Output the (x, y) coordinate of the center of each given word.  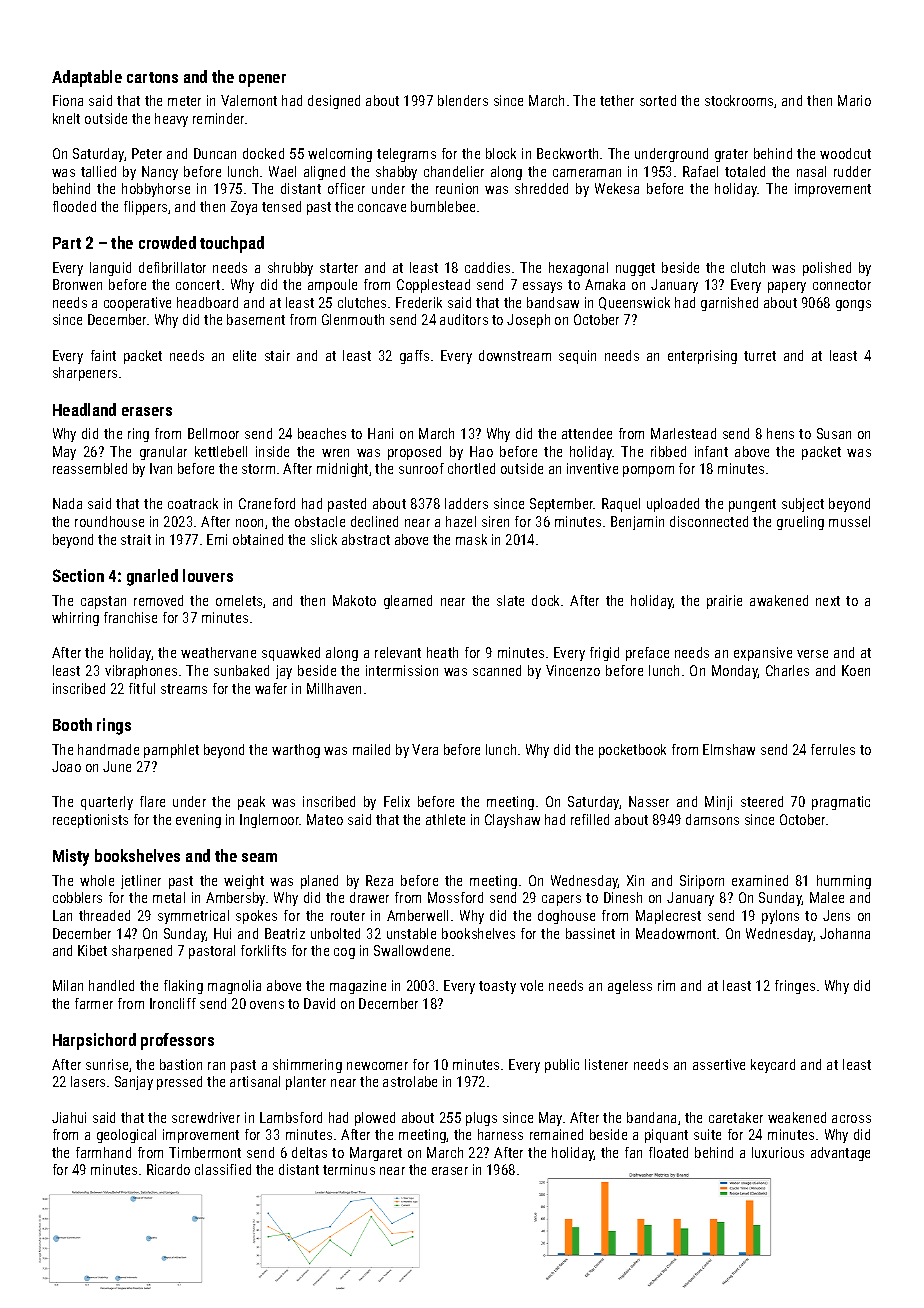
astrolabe (410, 1081)
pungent (752, 505)
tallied (98, 171)
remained (556, 1134)
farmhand (103, 1152)
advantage (840, 1154)
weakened (797, 1117)
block (501, 153)
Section (78, 575)
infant (711, 451)
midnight (342, 470)
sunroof (421, 468)
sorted (658, 100)
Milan (68, 985)
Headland (84, 409)
